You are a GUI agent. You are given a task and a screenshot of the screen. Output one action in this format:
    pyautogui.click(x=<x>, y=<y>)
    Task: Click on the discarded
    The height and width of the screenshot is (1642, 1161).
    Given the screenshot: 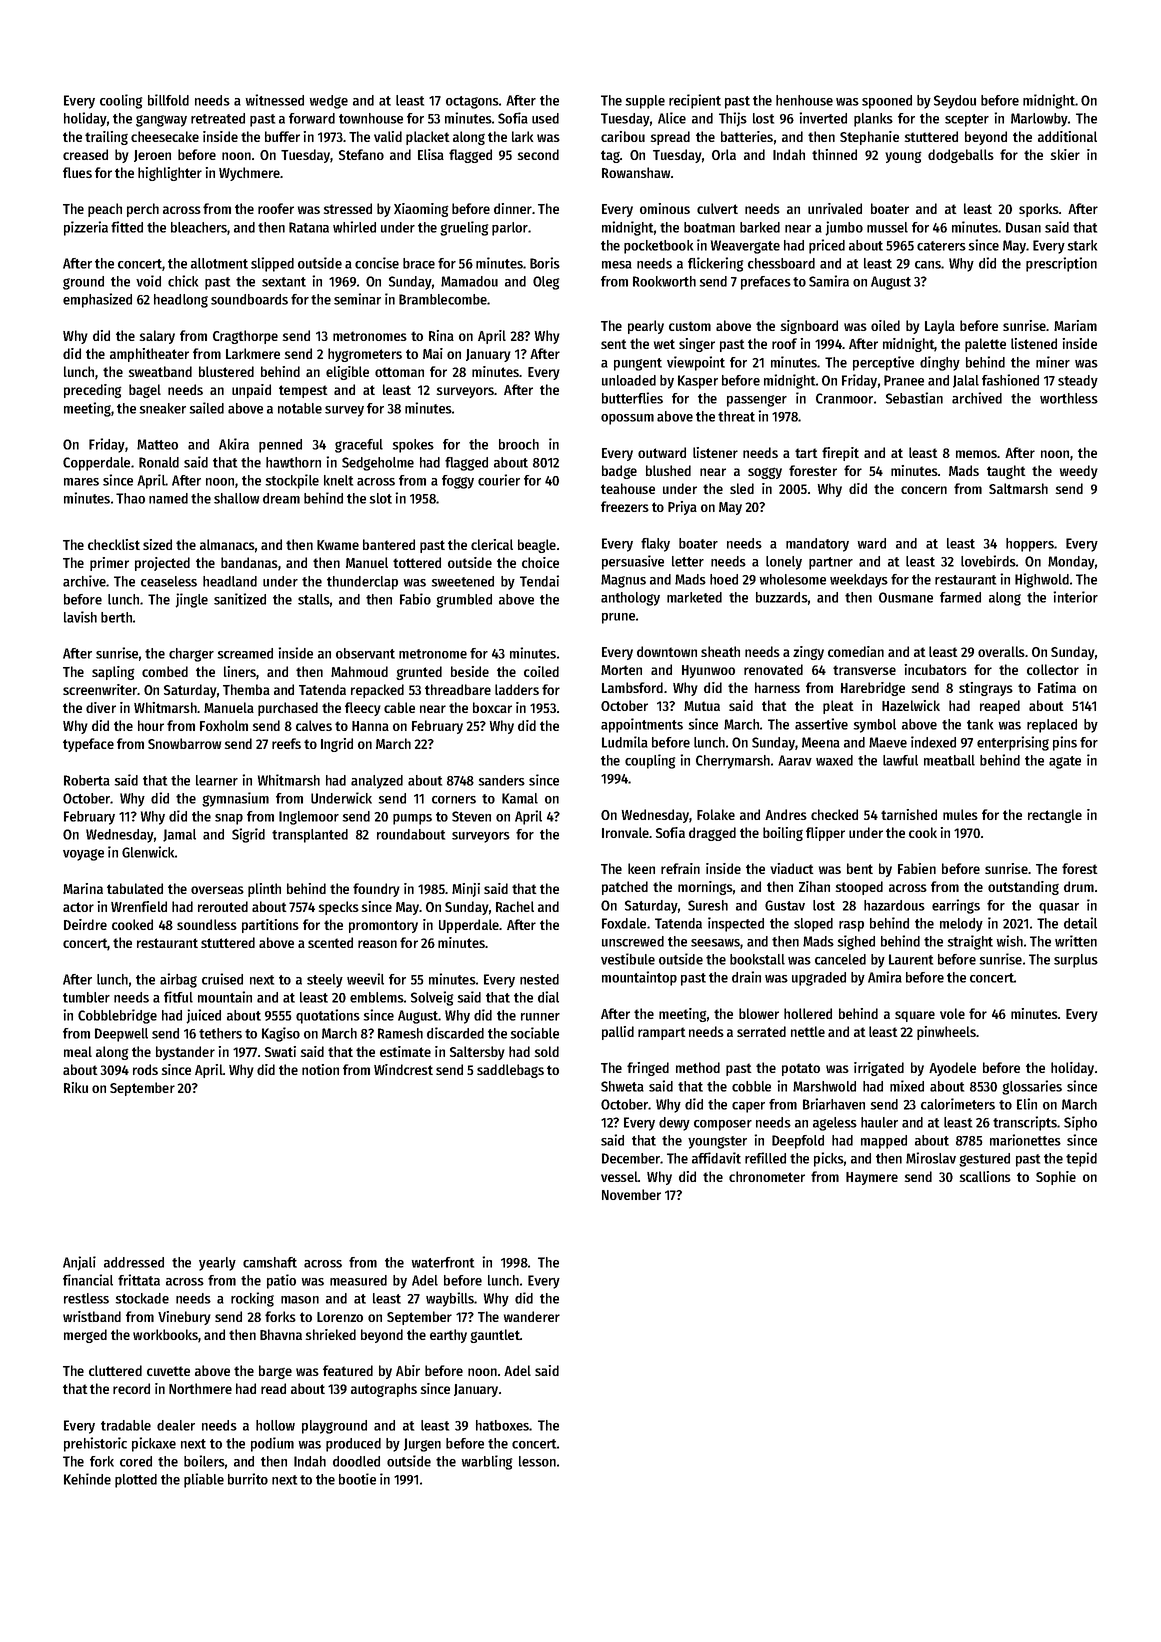 What is the action you would take?
    pyautogui.click(x=455, y=1033)
